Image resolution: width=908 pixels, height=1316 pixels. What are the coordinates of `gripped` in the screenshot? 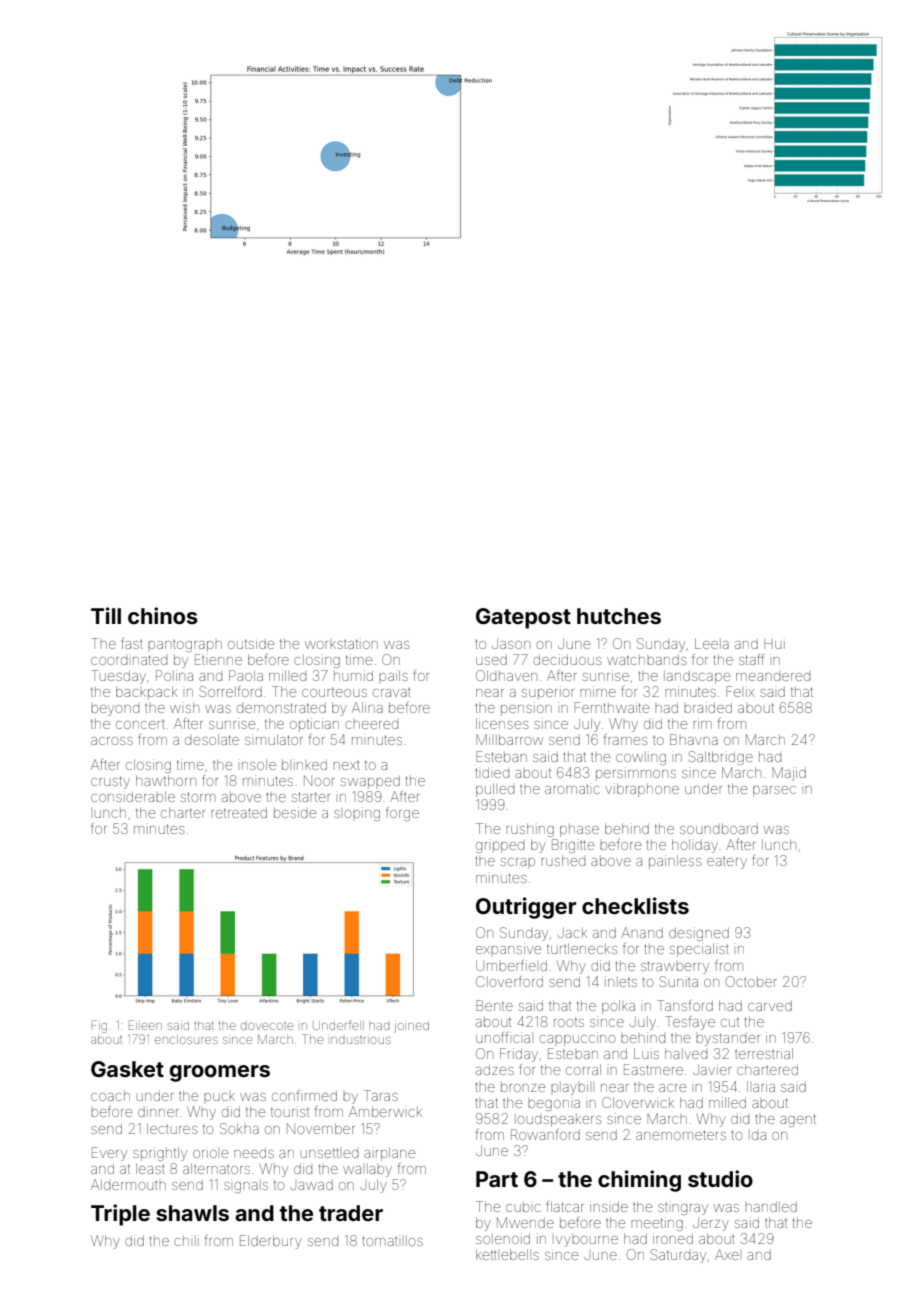 It's located at (500, 847).
